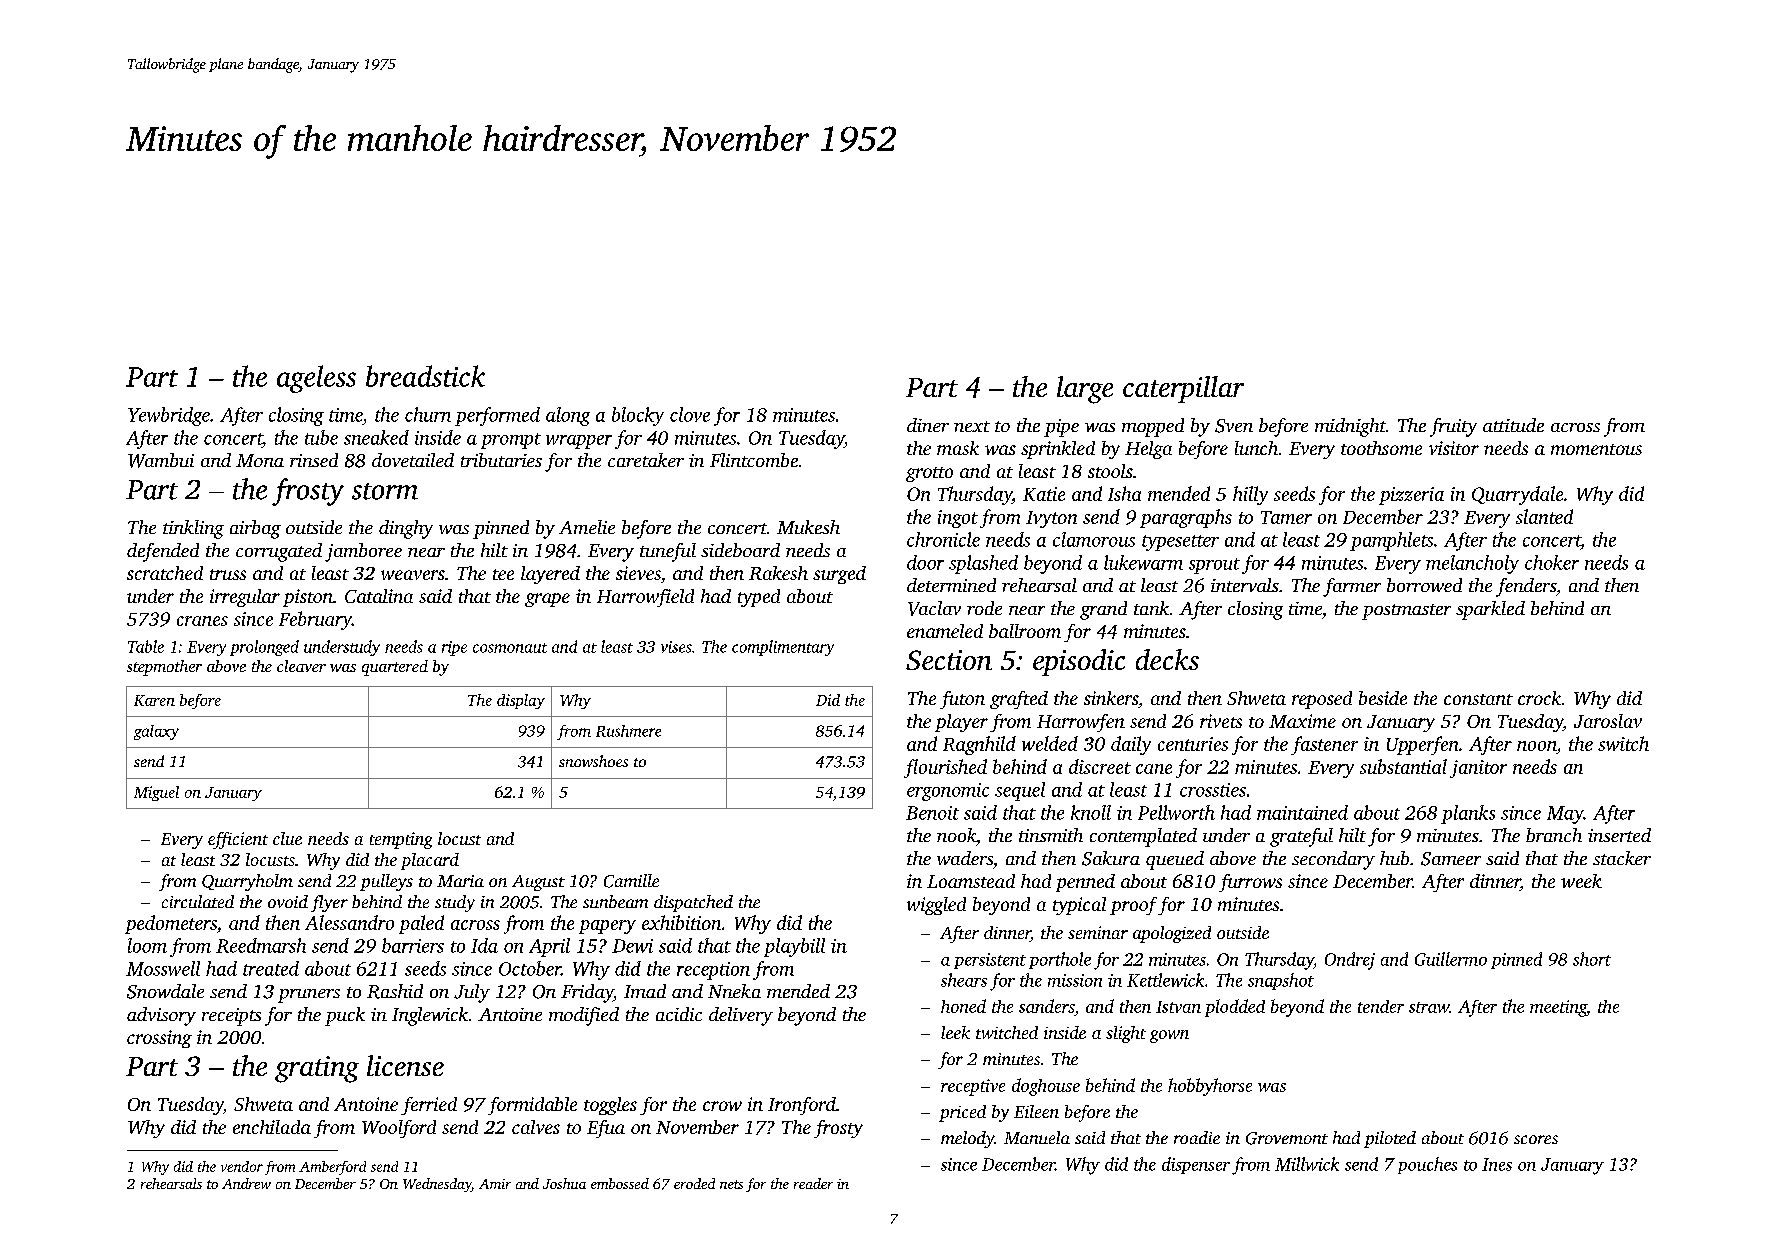 This image has height=1258, width=1779. What do you see at coordinates (401, 840) in the image?
I see `tempting` at bounding box center [401, 840].
